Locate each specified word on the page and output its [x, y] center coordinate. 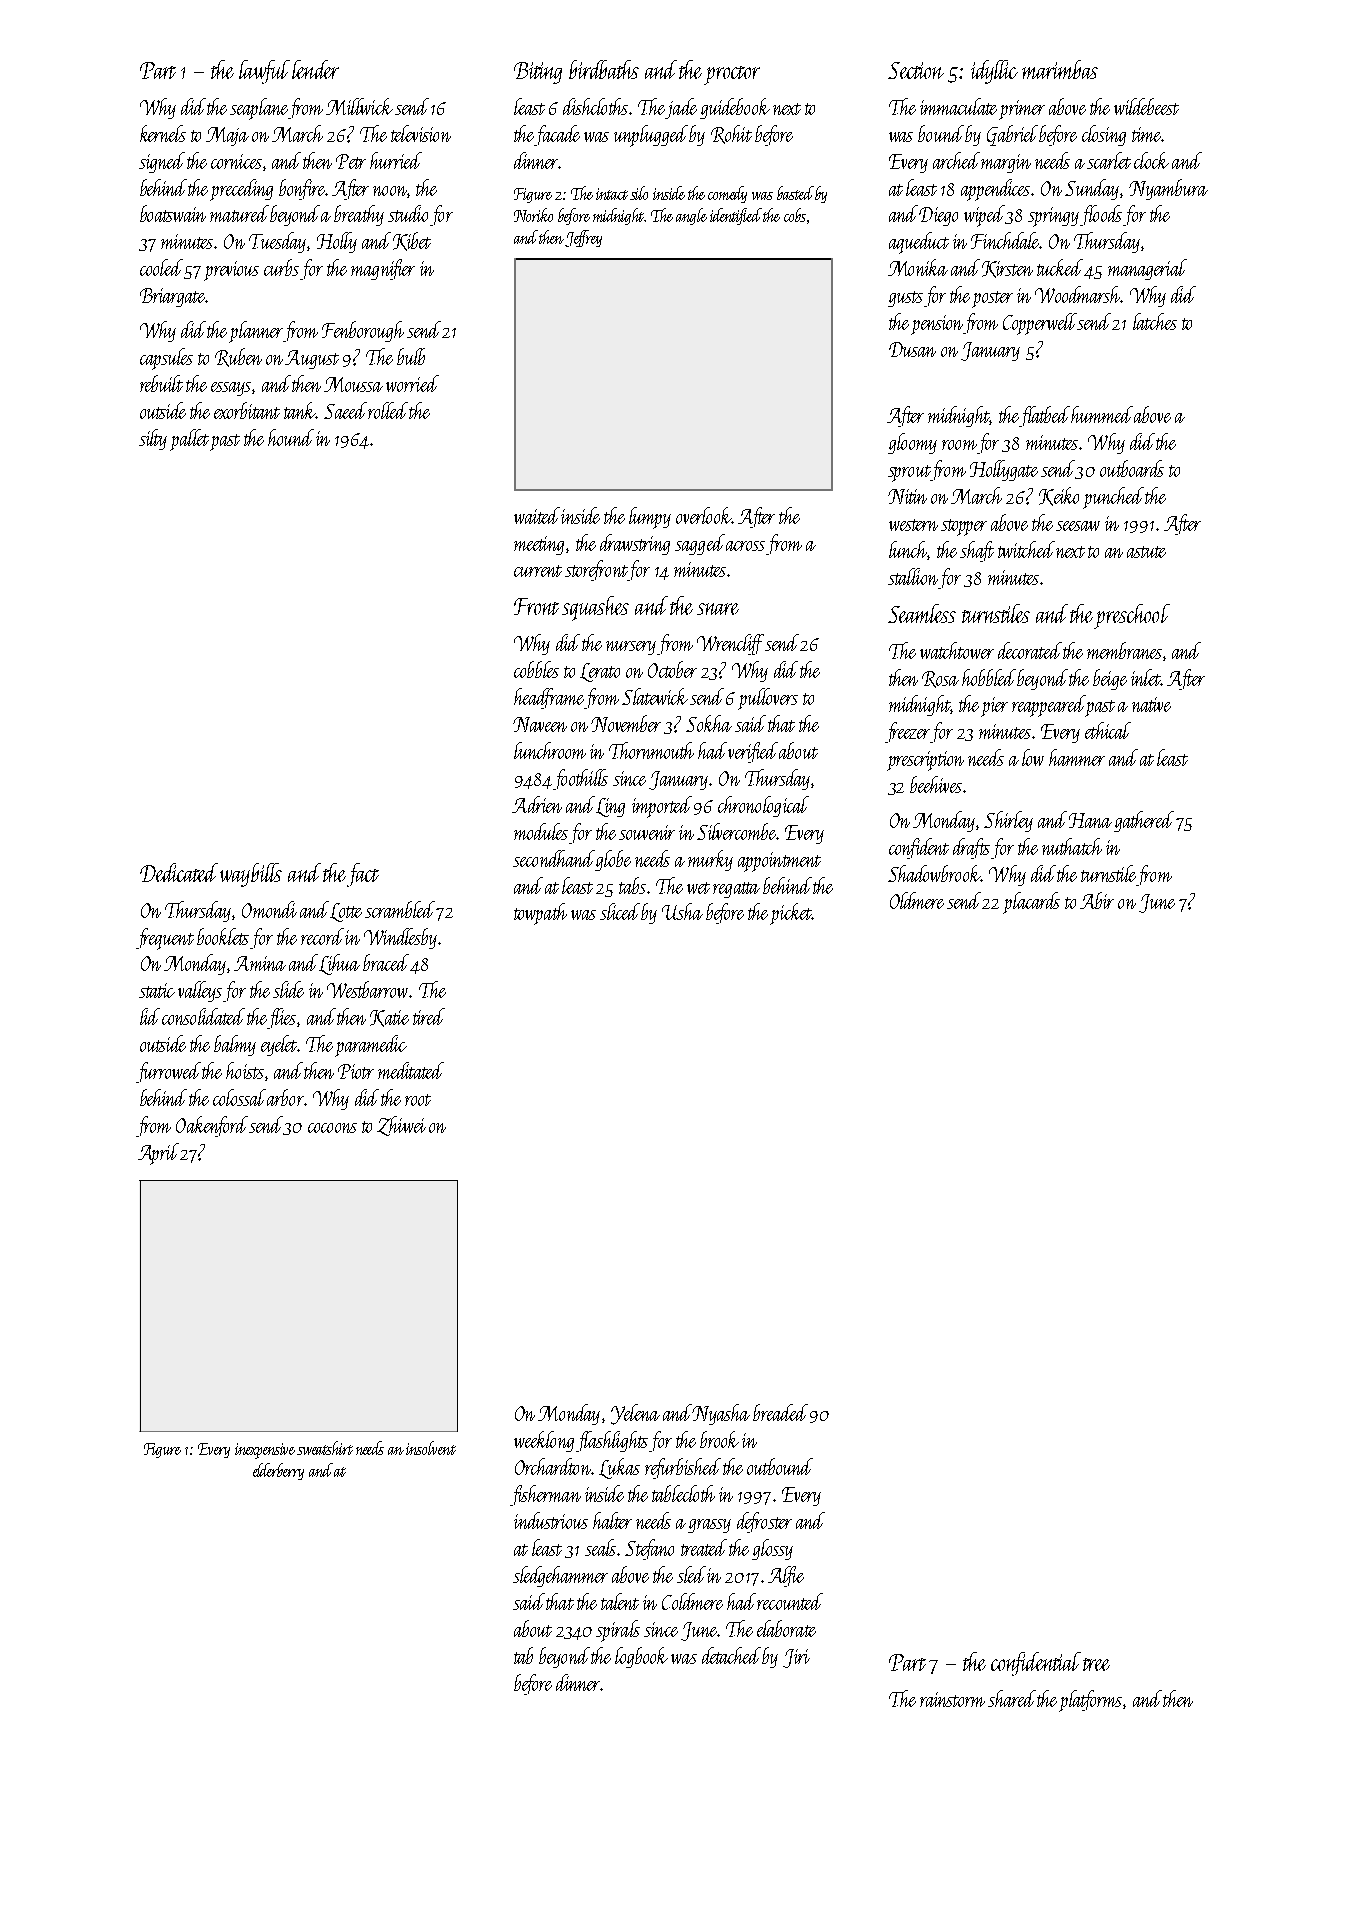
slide [288, 989]
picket [791, 914]
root [418, 1100]
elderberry [278, 1471]
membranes [1124, 650]
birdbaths [604, 69]
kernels [163, 133]
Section [916, 70]
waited [537, 515]
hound [291, 437]
